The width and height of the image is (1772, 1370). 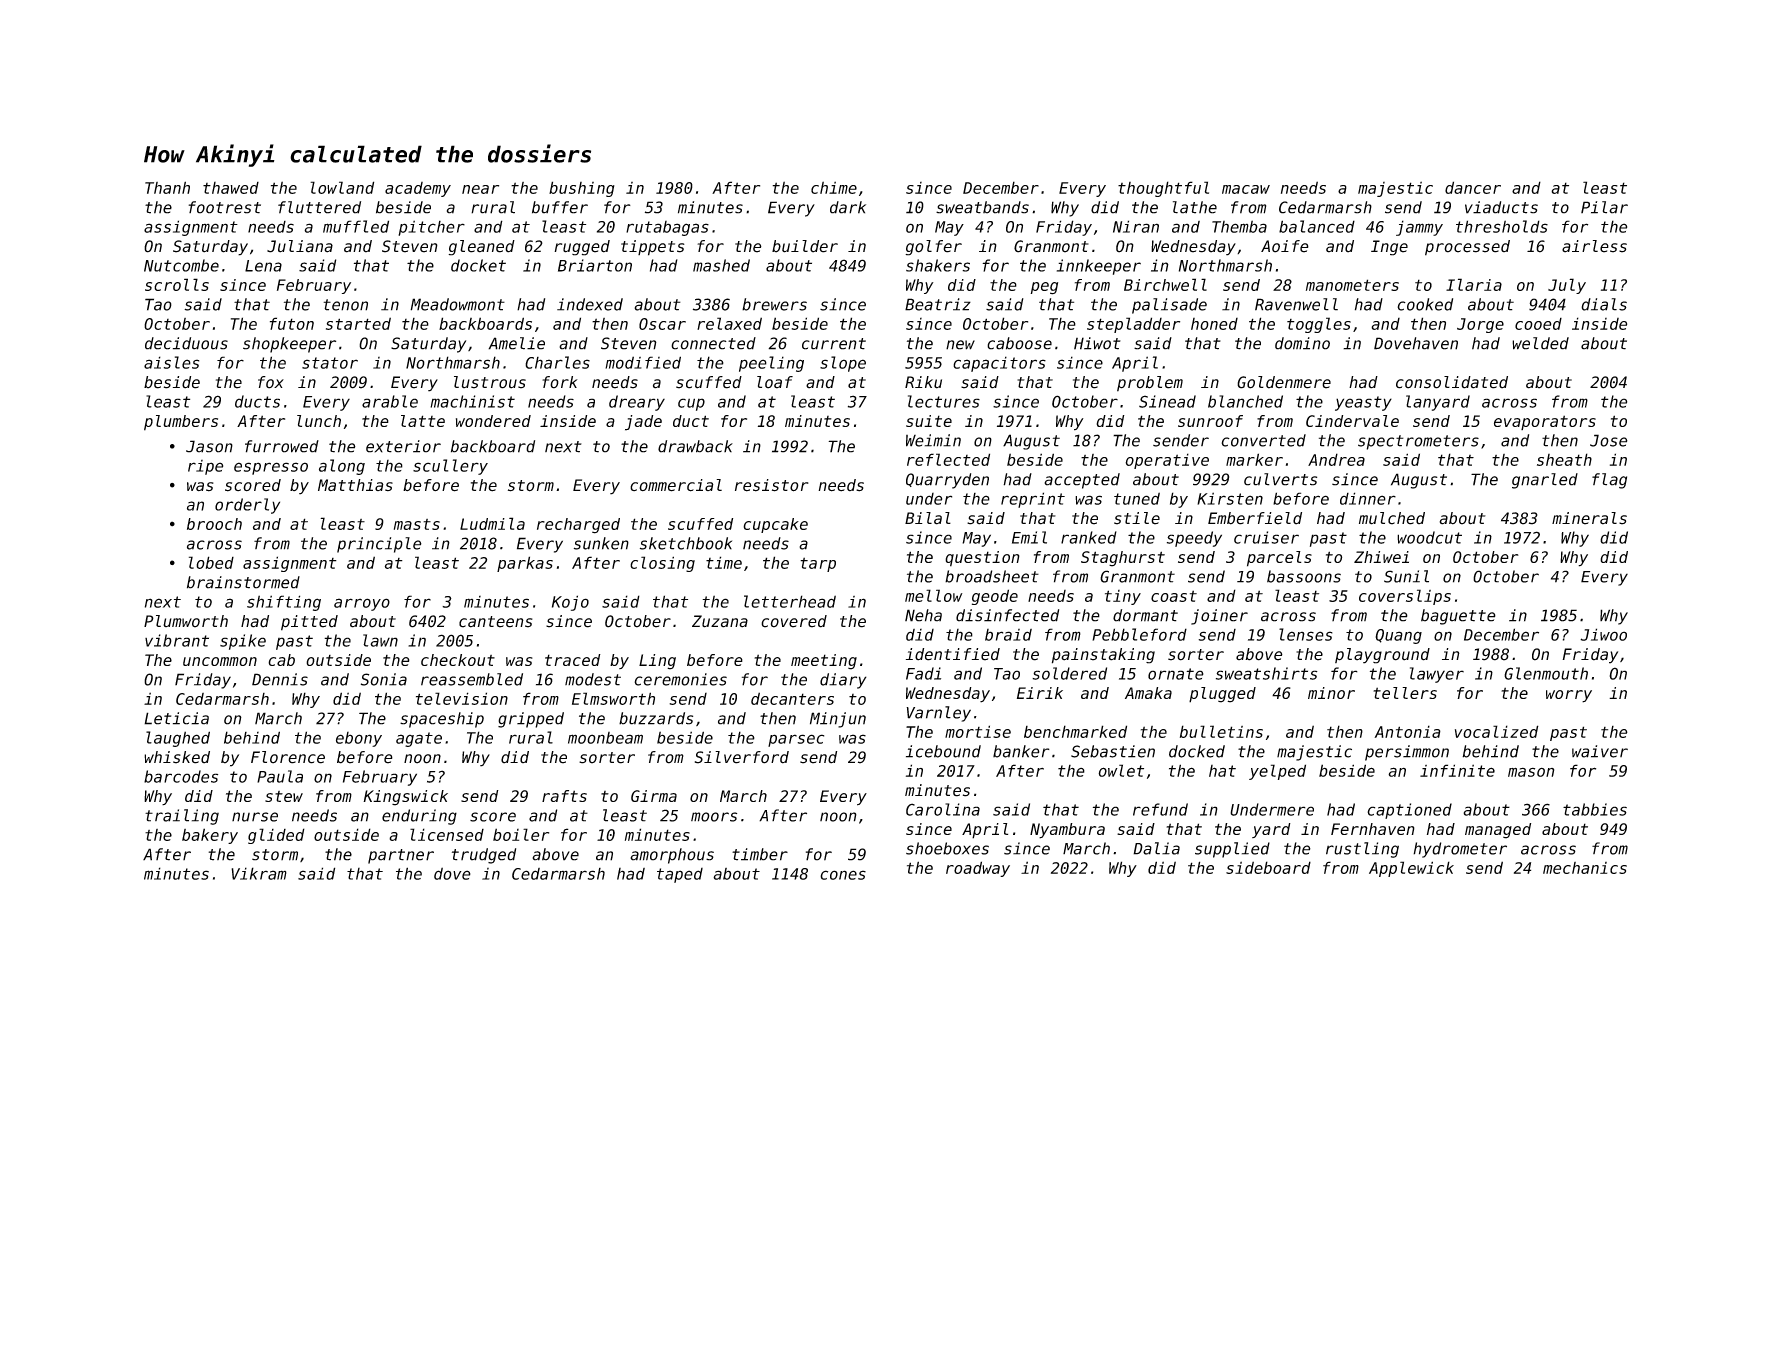 What do you see at coordinates (943, 809) in the image?
I see `Carolina` at bounding box center [943, 809].
